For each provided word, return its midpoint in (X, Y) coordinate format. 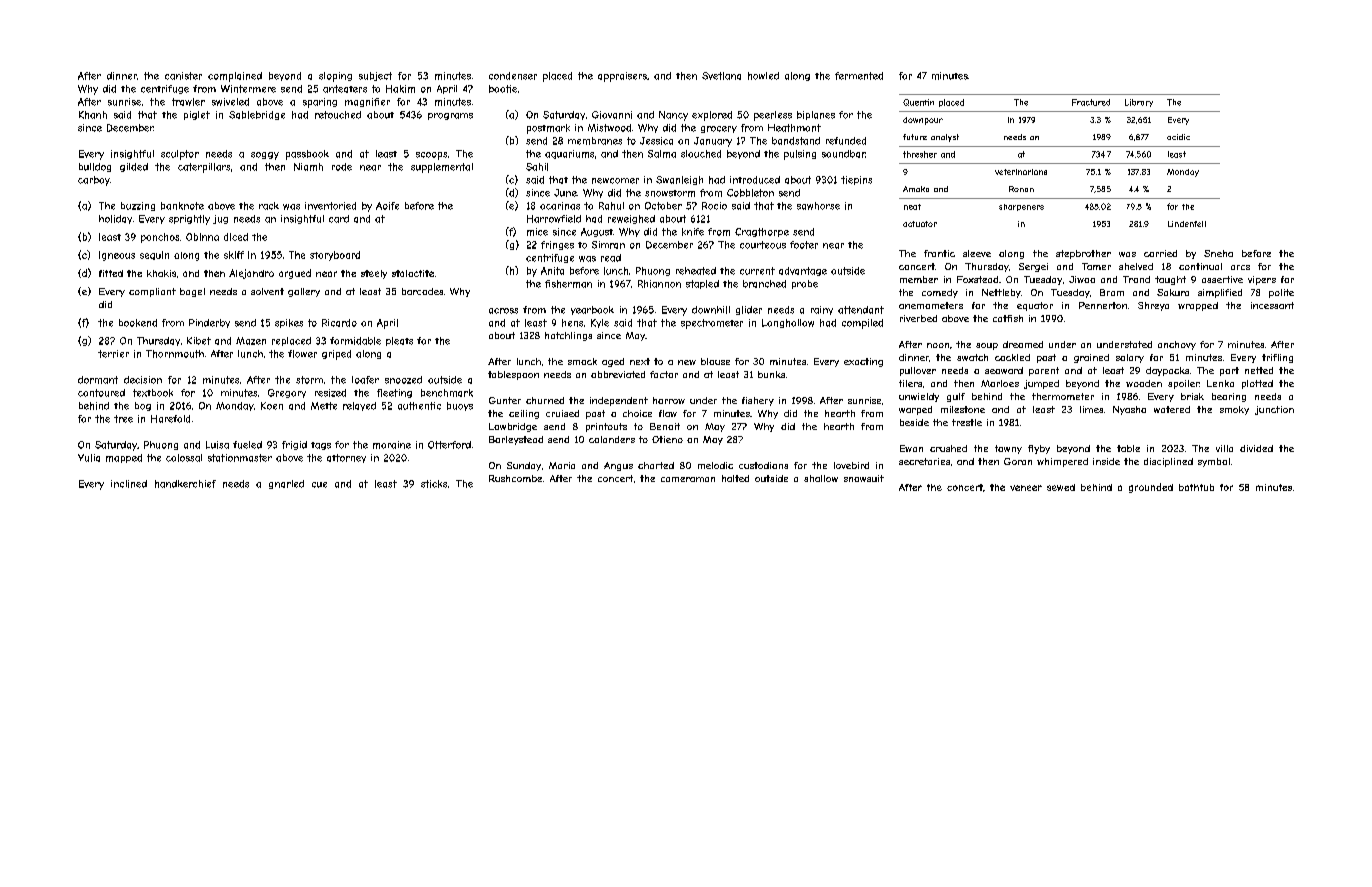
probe (805, 284)
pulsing (800, 155)
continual (1200, 266)
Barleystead (516, 440)
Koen (272, 406)
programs (450, 116)
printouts (606, 427)
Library (1139, 103)
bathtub (1196, 487)
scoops (431, 156)
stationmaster (240, 458)
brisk (1192, 396)
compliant (152, 292)
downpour (923, 121)
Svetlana (721, 76)
